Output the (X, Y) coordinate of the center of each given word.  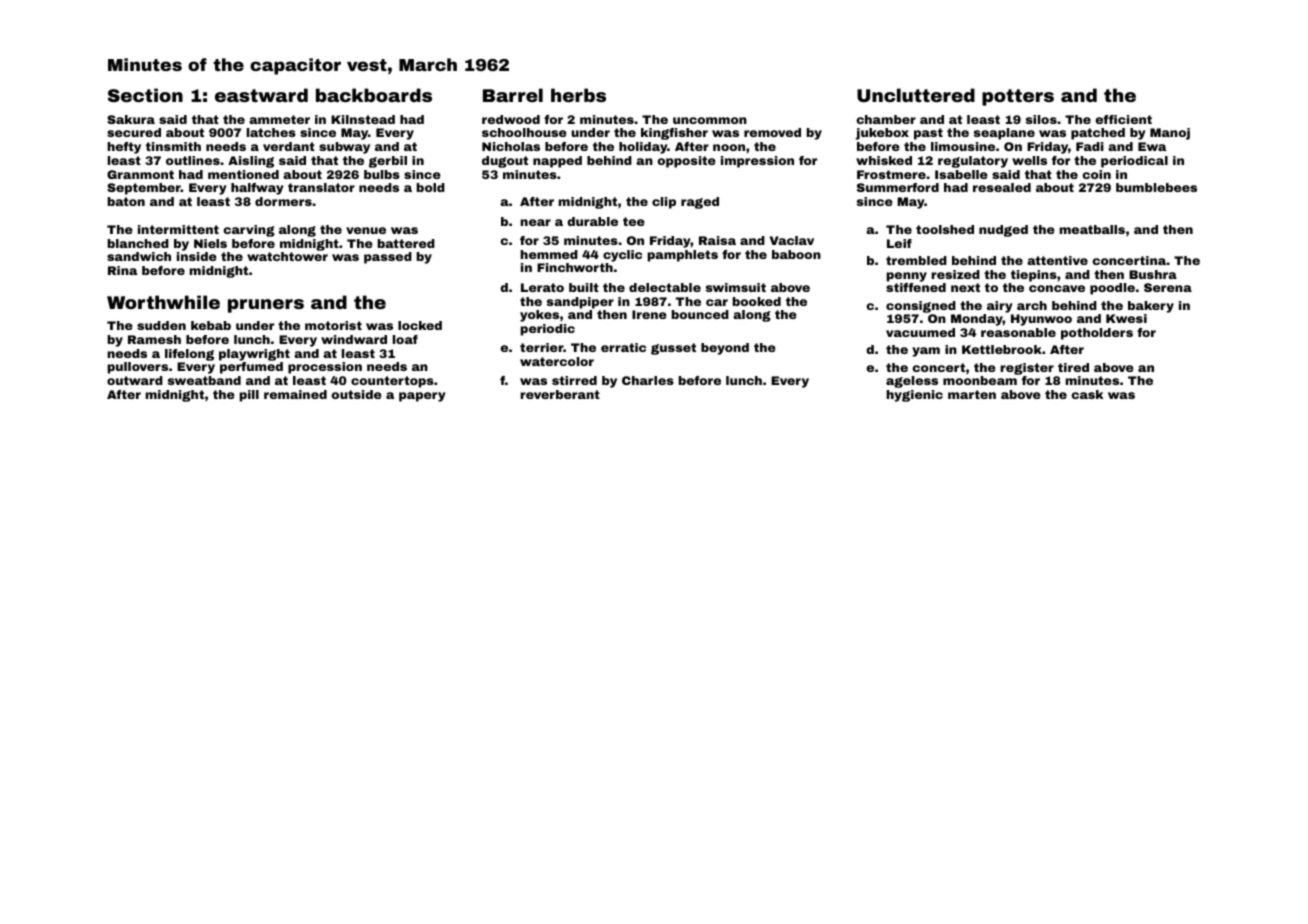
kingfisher (674, 134)
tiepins (1034, 276)
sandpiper (580, 303)
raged (700, 203)
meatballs (1092, 229)
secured (134, 132)
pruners (266, 306)
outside (357, 394)
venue (366, 230)
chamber (886, 119)
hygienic (914, 396)
